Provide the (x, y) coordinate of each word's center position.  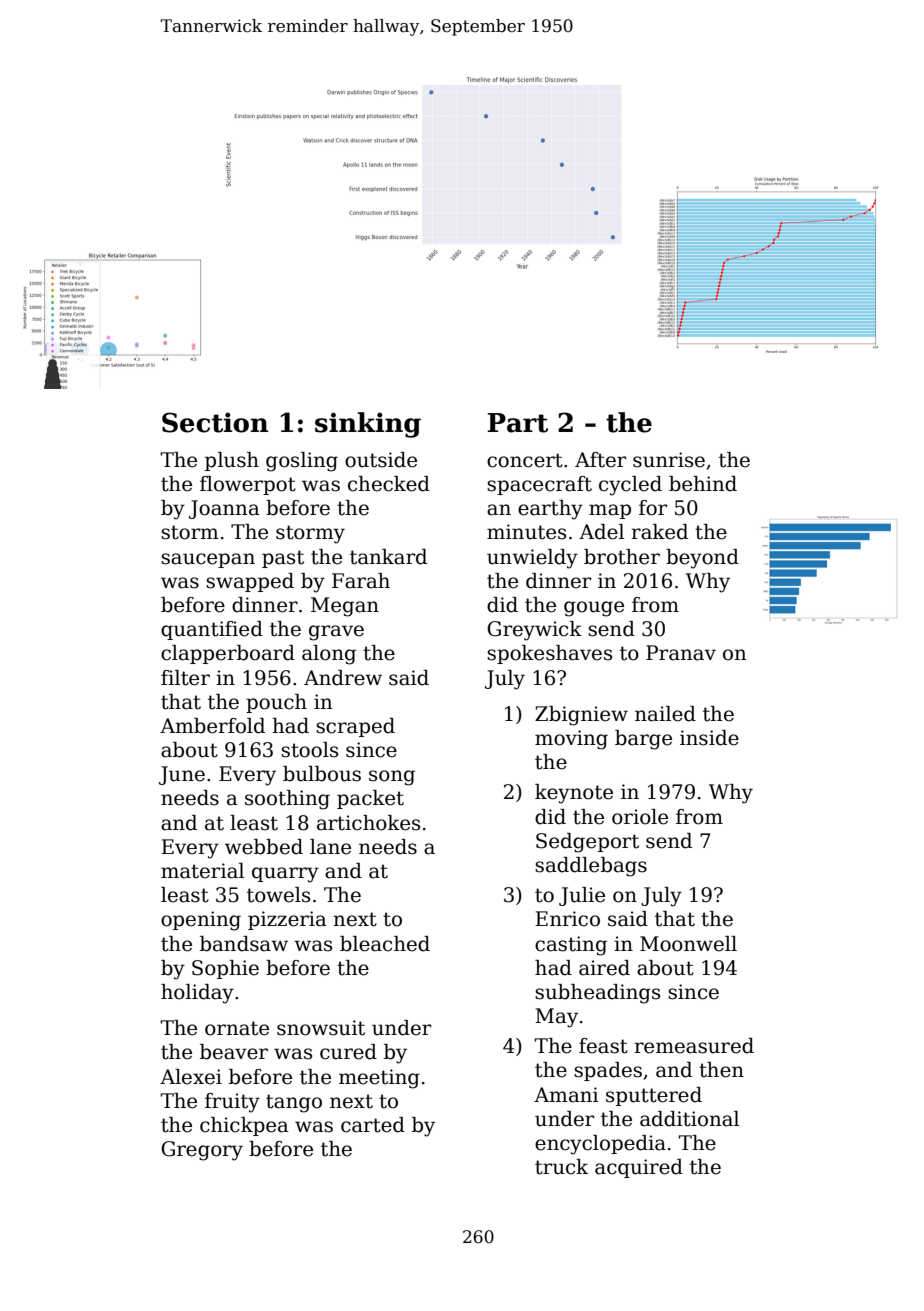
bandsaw (244, 944)
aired (604, 968)
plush (232, 461)
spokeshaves (549, 654)
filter (185, 678)
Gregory (202, 1151)
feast (603, 1046)
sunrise (669, 460)
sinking (368, 425)
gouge (594, 609)
